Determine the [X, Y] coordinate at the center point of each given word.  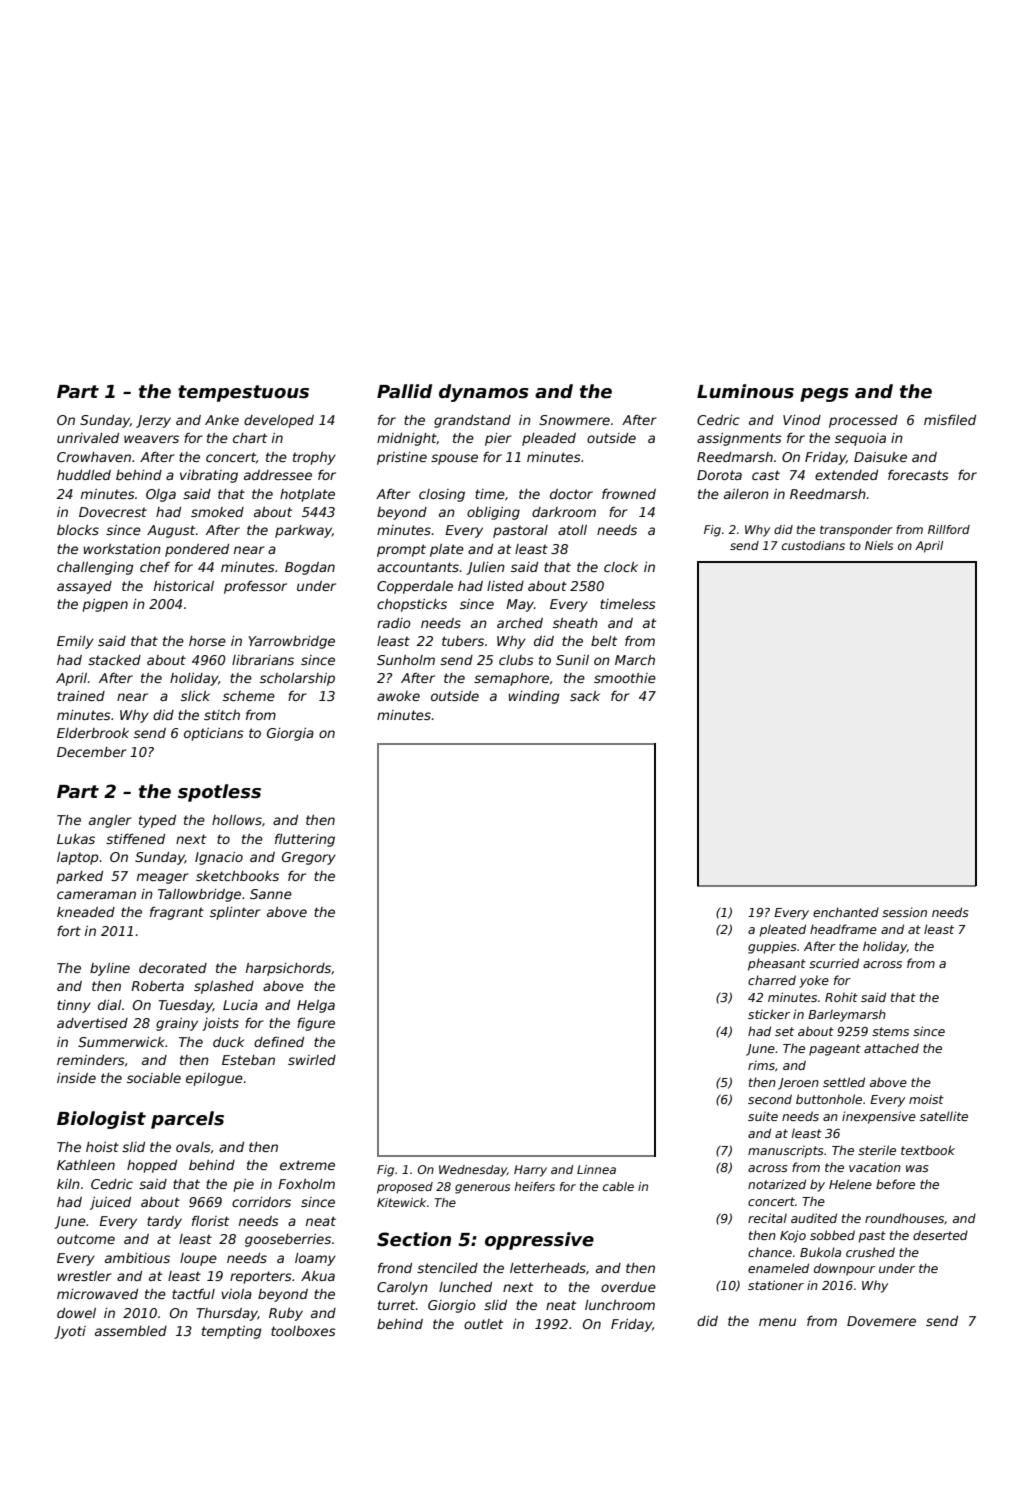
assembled [131, 1331]
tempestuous [243, 393]
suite [763, 1116]
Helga [316, 1006]
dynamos [484, 393]
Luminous [745, 391]
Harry [530, 1171]
